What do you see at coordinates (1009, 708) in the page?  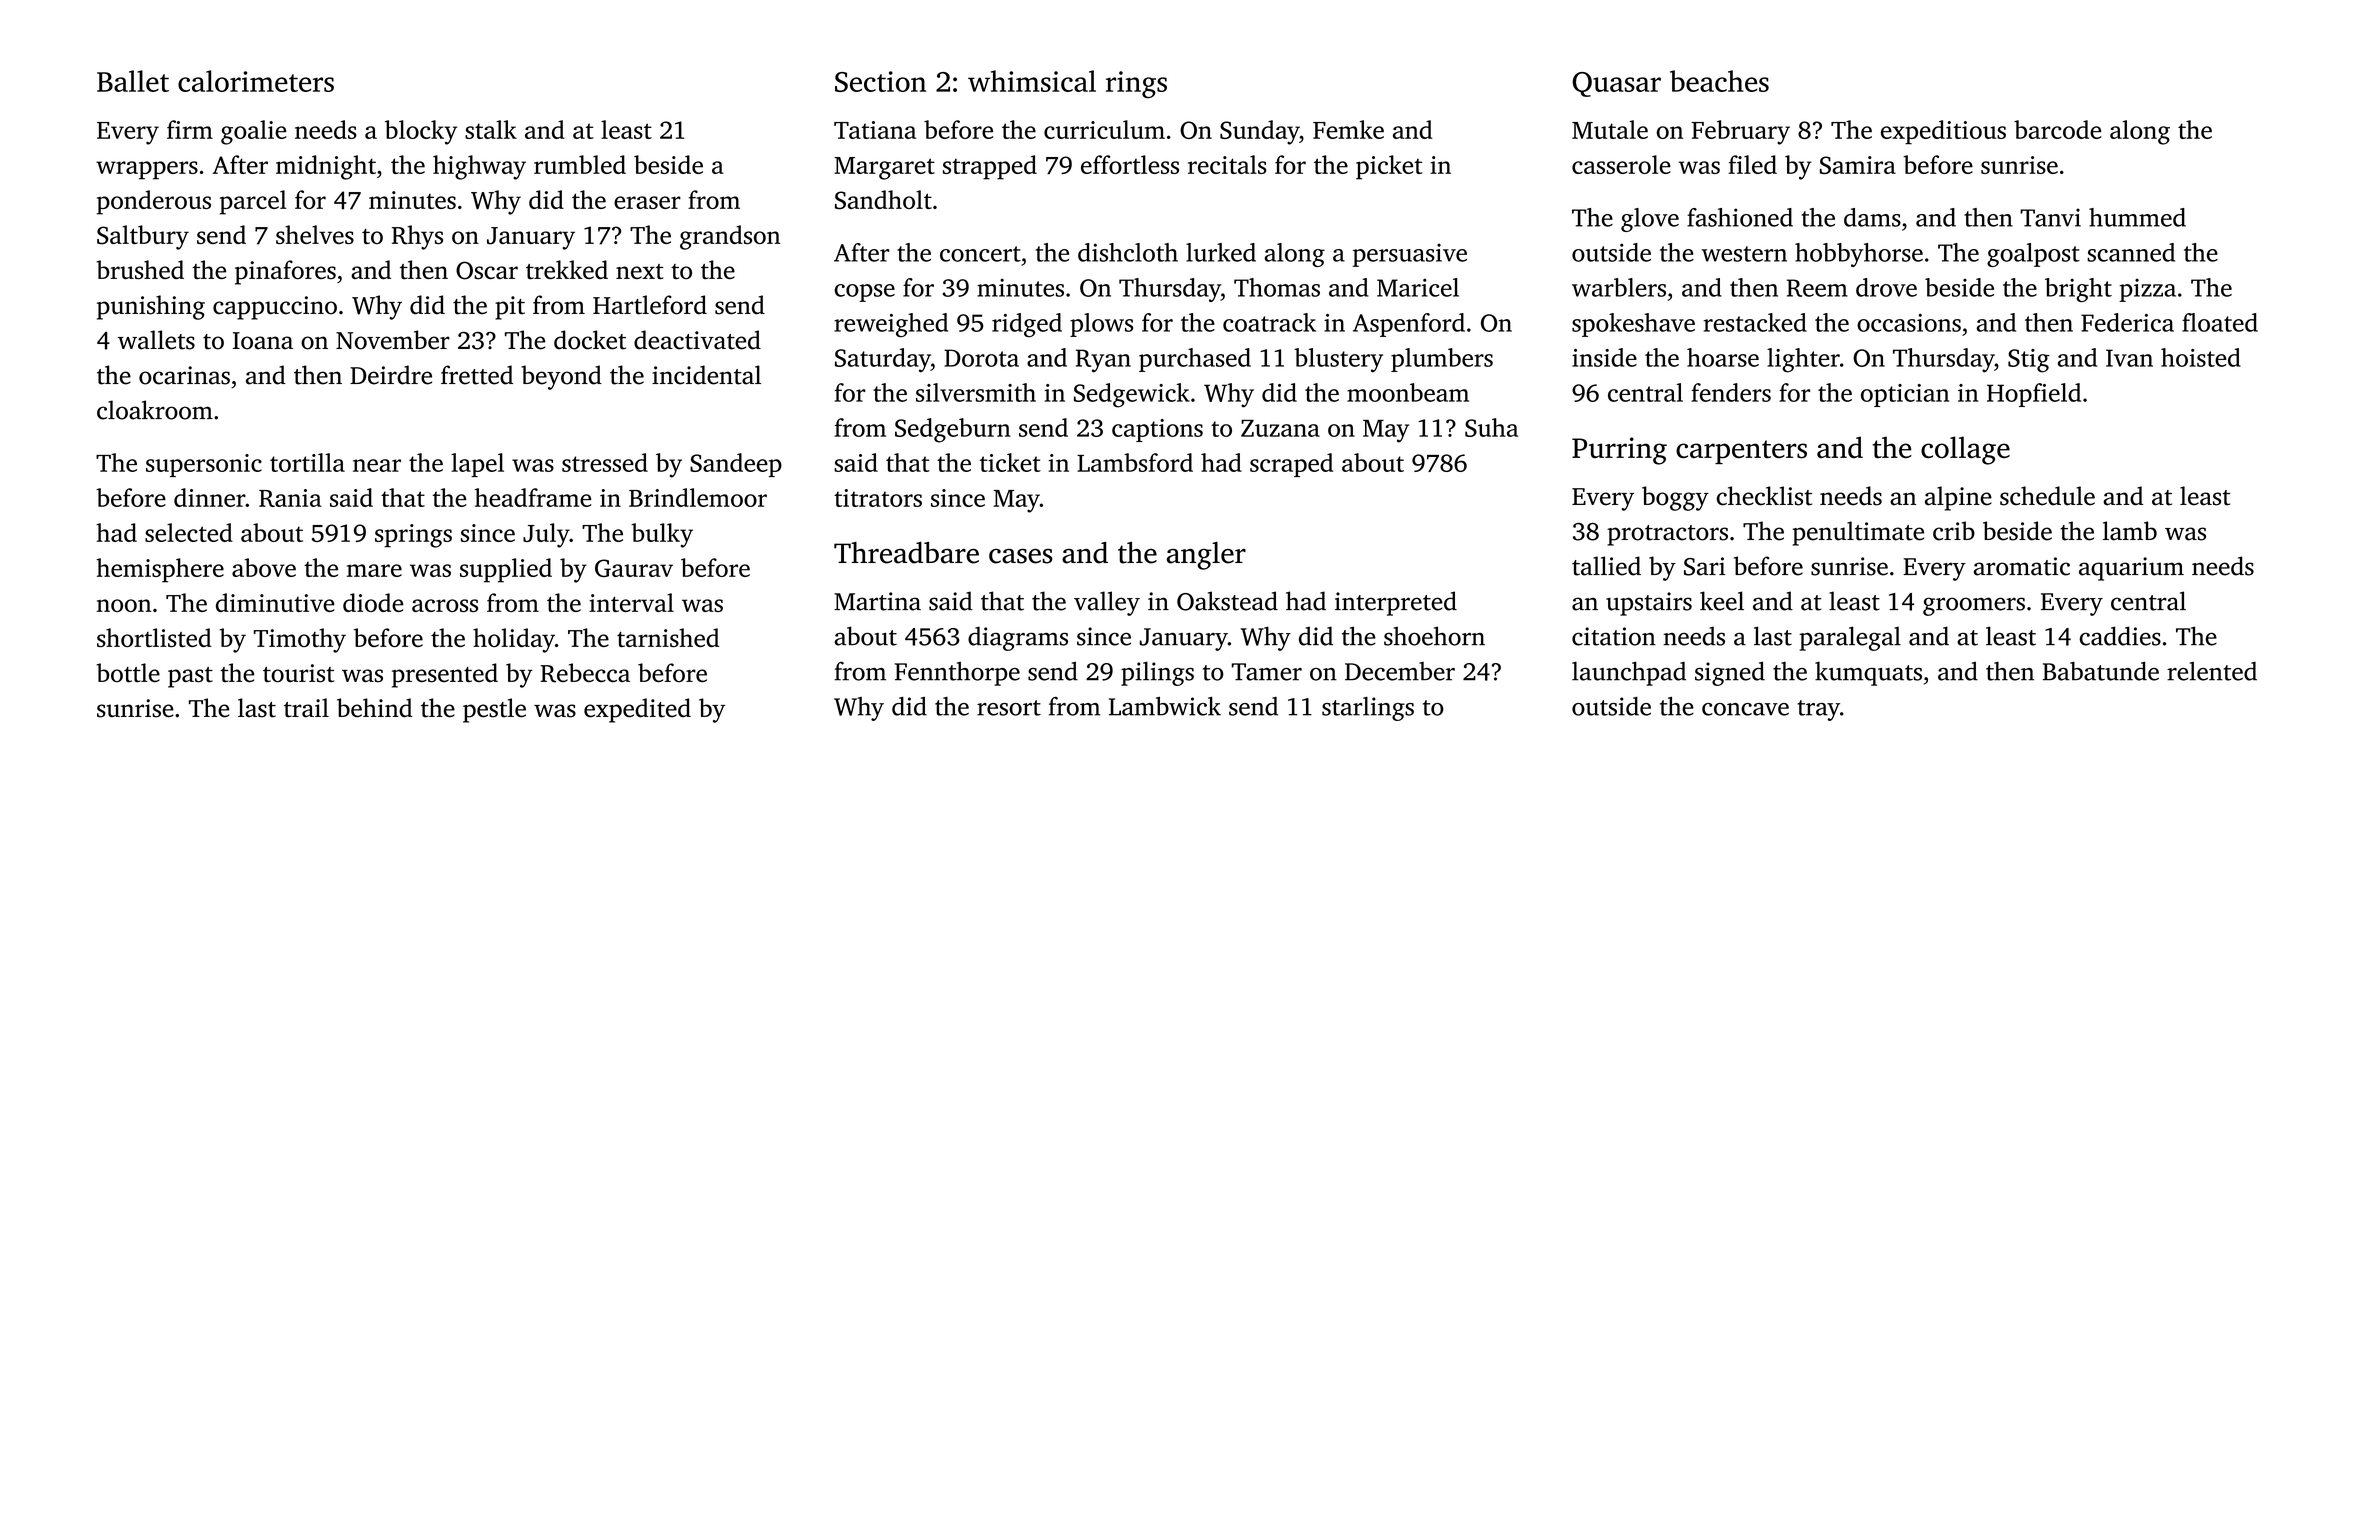 I see `resort` at bounding box center [1009, 708].
